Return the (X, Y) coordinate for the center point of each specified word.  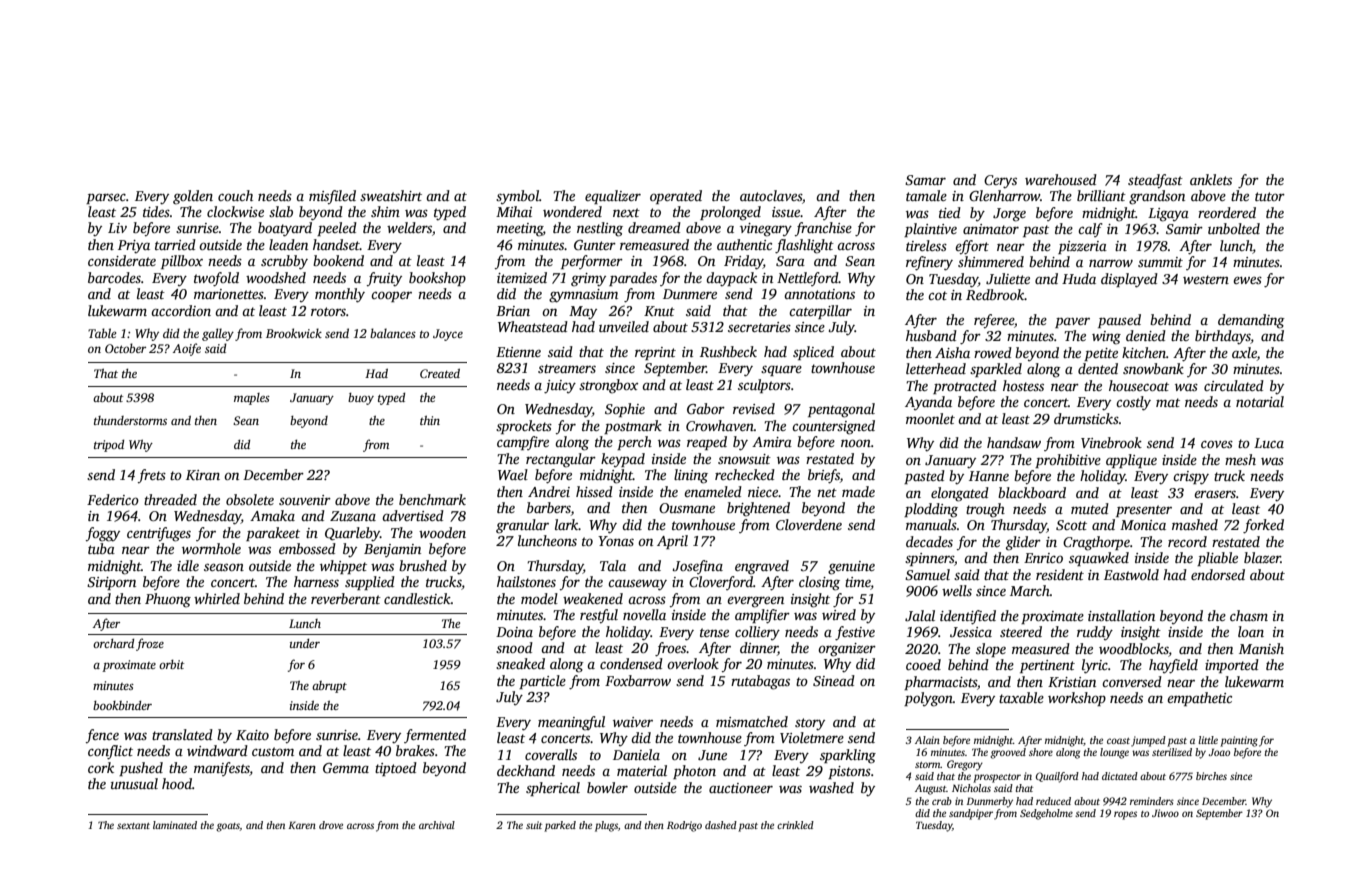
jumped (1148, 741)
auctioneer (741, 788)
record (1187, 541)
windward (217, 750)
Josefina (697, 567)
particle (542, 682)
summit (1160, 262)
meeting (520, 230)
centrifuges (159, 534)
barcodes (114, 277)
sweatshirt (391, 195)
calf (1090, 230)
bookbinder (122, 705)
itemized (522, 277)
